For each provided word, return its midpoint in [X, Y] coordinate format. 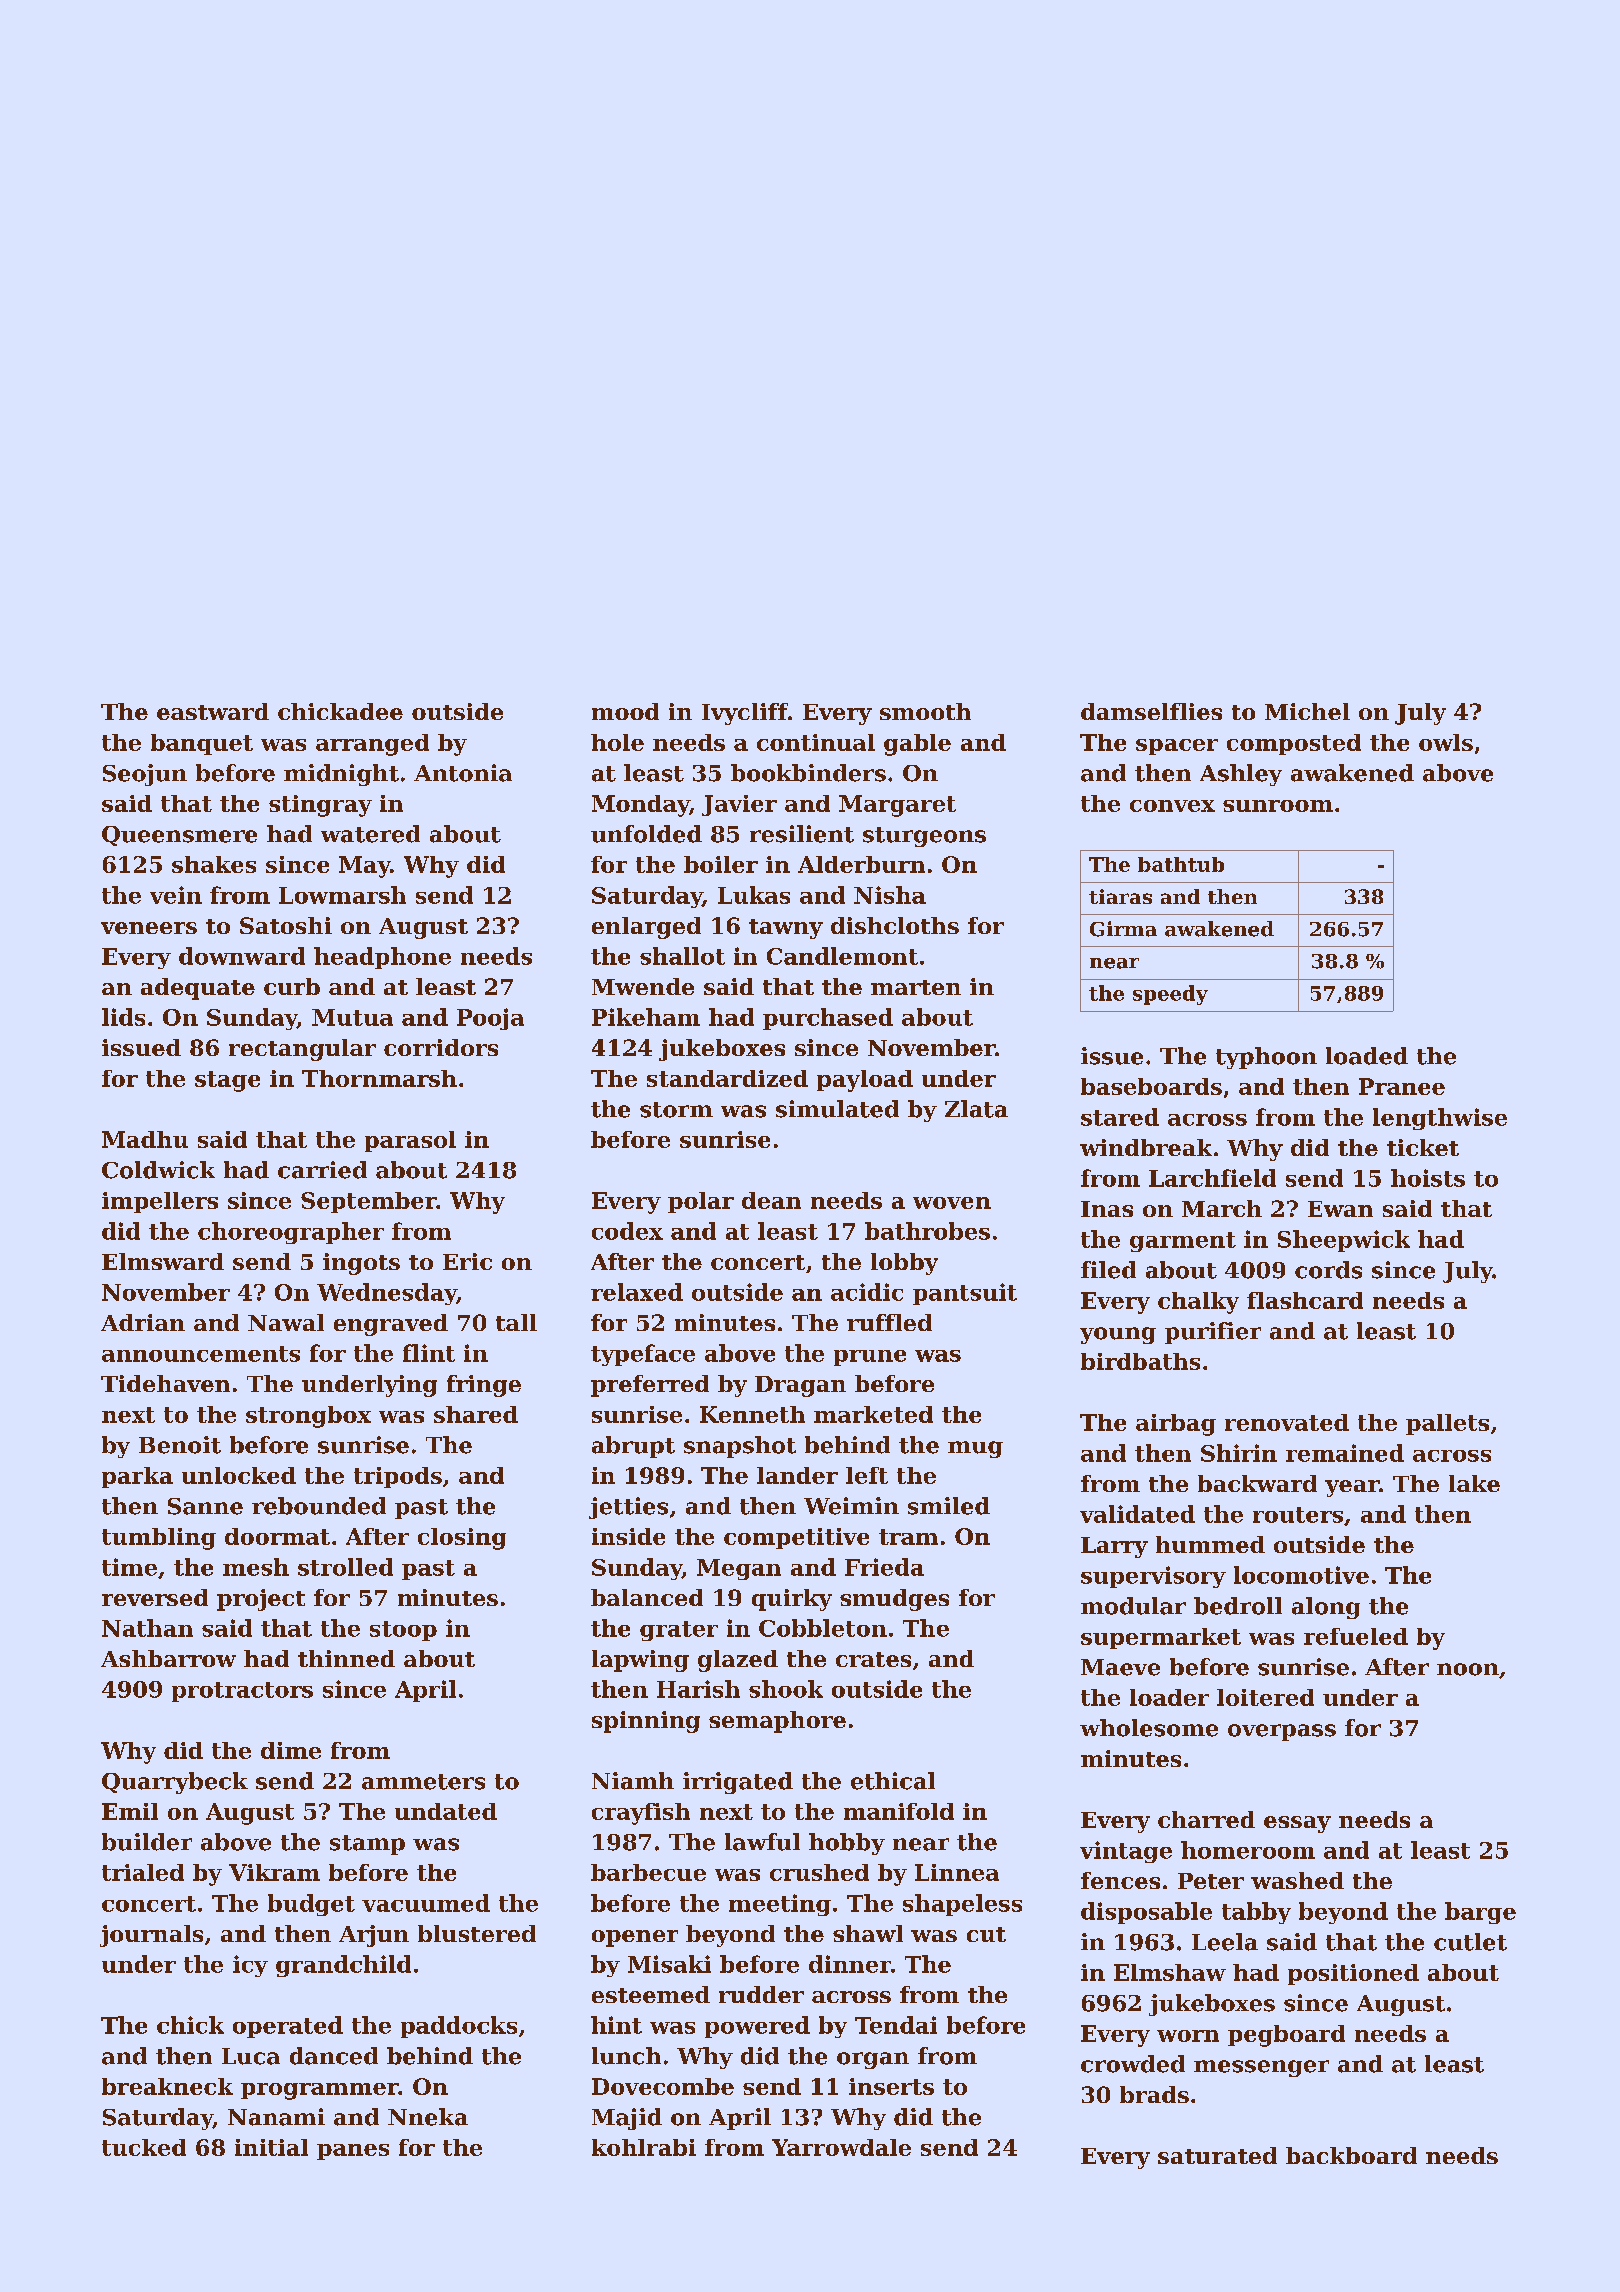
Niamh [633, 1781]
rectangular [302, 1050]
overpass [1282, 1732]
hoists [1428, 1178]
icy [250, 1966]
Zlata [976, 1109]
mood [625, 711]
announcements [201, 1354]
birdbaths [1140, 1361]
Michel [1307, 711]
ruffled [889, 1322]
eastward [213, 711]
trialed [143, 1872]
